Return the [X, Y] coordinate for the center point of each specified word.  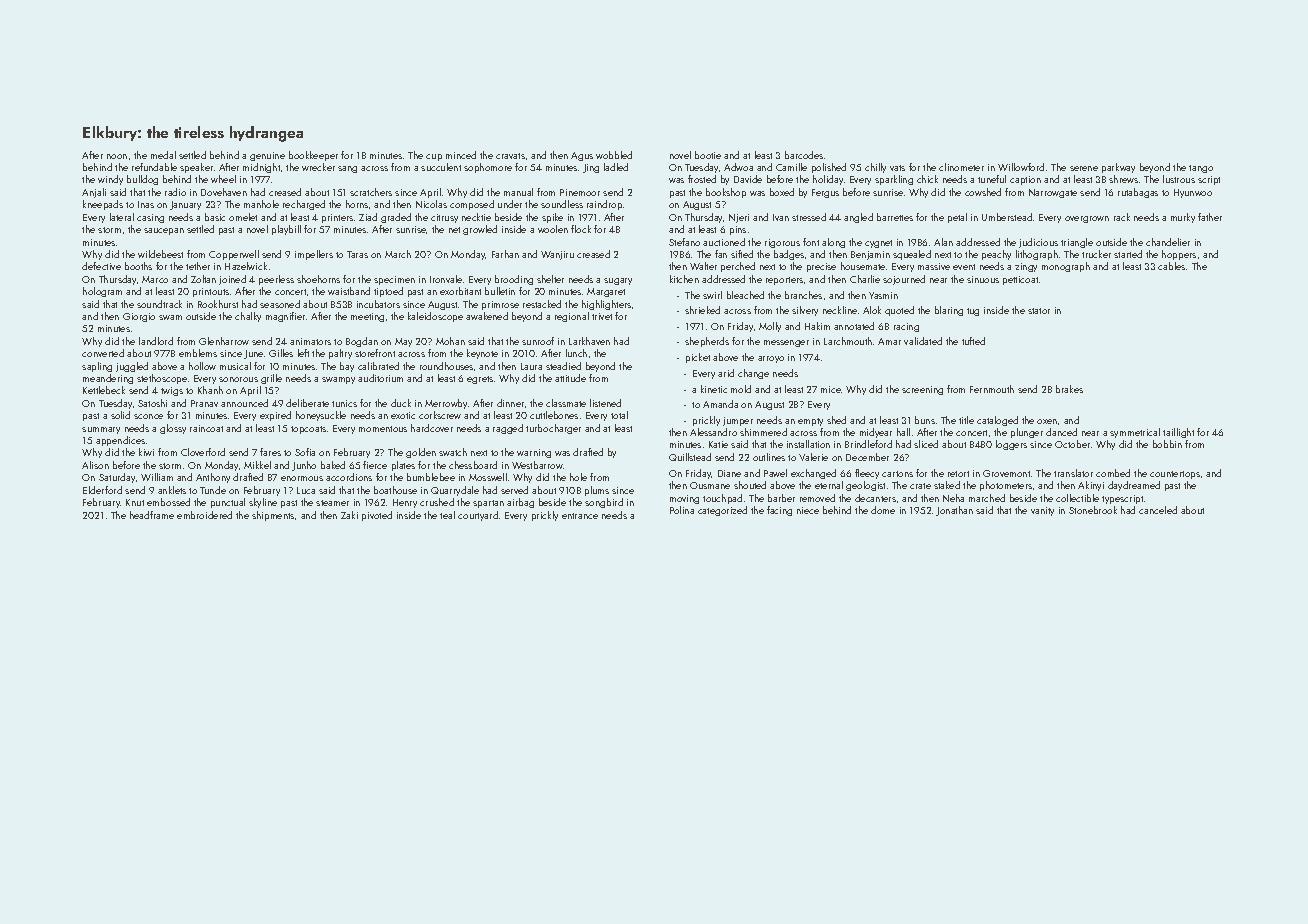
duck [401, 403]
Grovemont [1006, 473]
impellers [314, 255]
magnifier [285, 317]
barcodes [804, 155]
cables [1171, 266]
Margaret [606, 292]
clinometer [961, 167]
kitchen [684, 279]
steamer [332, 503]
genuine [267, 156]
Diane [729, 473]
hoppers [1179, 255]
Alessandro [713, 432]
